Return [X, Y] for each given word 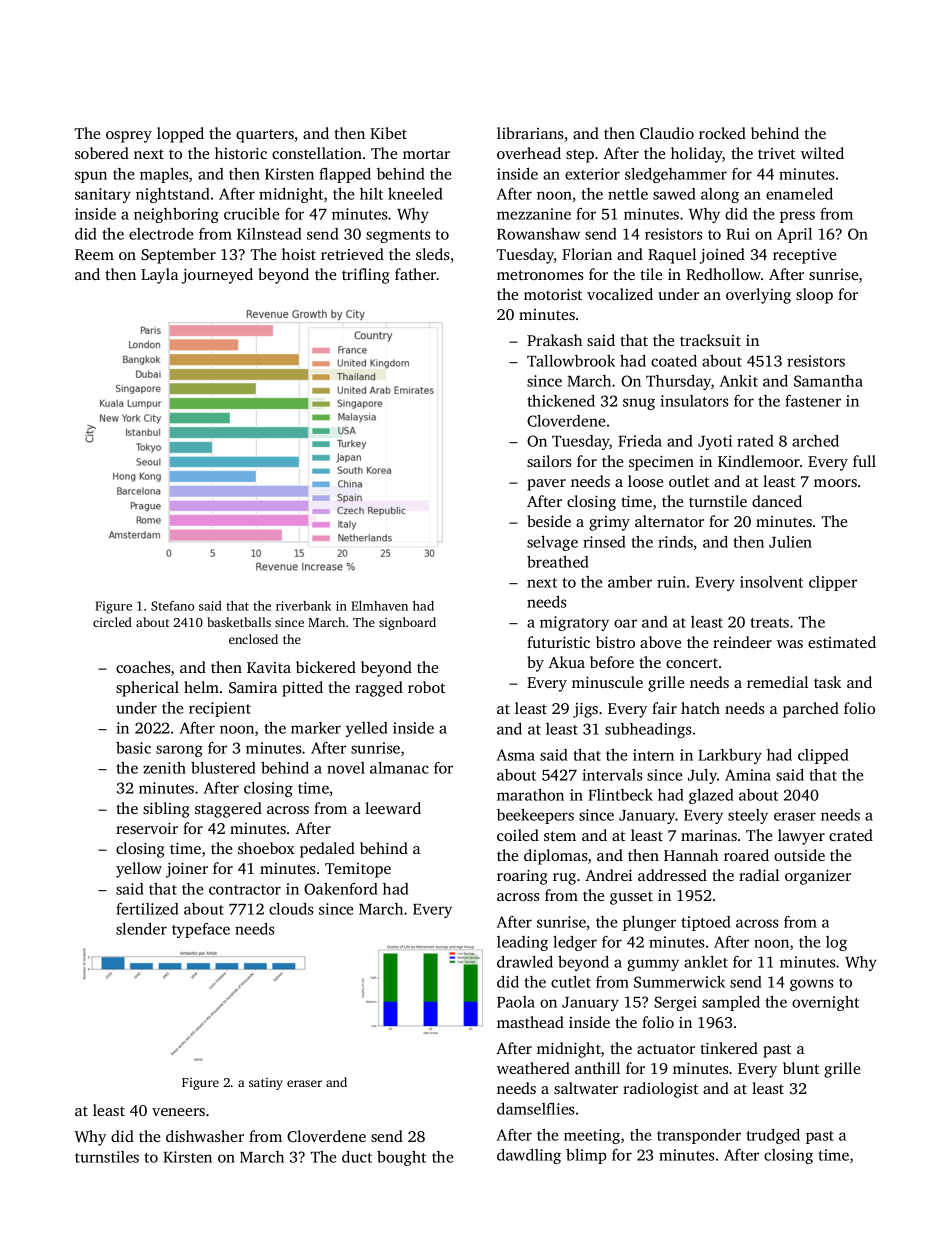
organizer [818, 877]
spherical [147, 689]
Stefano [172, 606]
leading [522, 943]
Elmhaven [379, 606]
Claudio [667, 133]
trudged [773, 1136]
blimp [586, 1156]
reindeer [742, 642]
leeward [393, 808]
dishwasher [205, 1136]
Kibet [388, 133]
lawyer [801, 837]
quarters [265, 136]
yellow [139, 870]
